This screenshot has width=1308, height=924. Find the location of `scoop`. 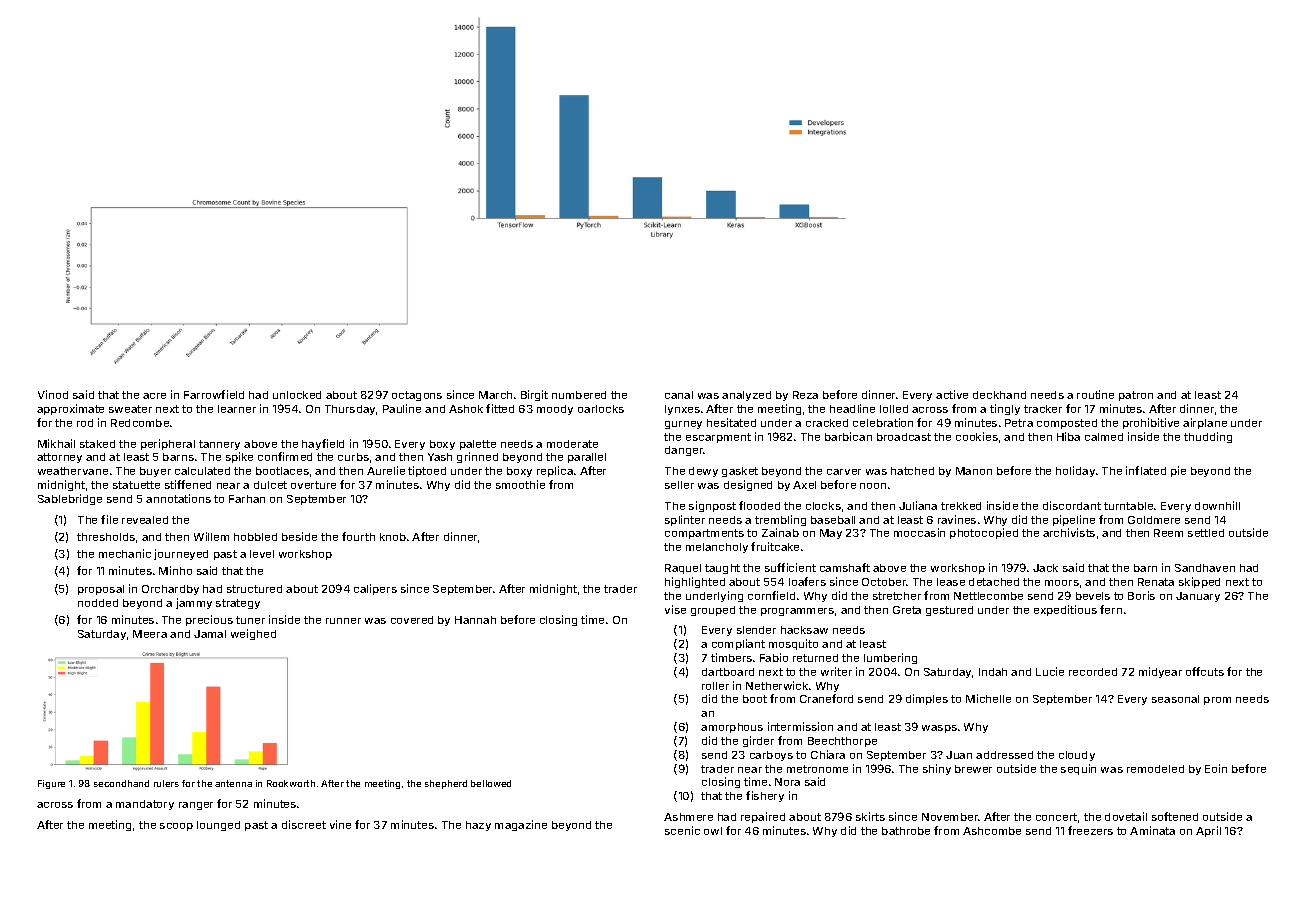

scoop is located at coordinates (176, 827).
